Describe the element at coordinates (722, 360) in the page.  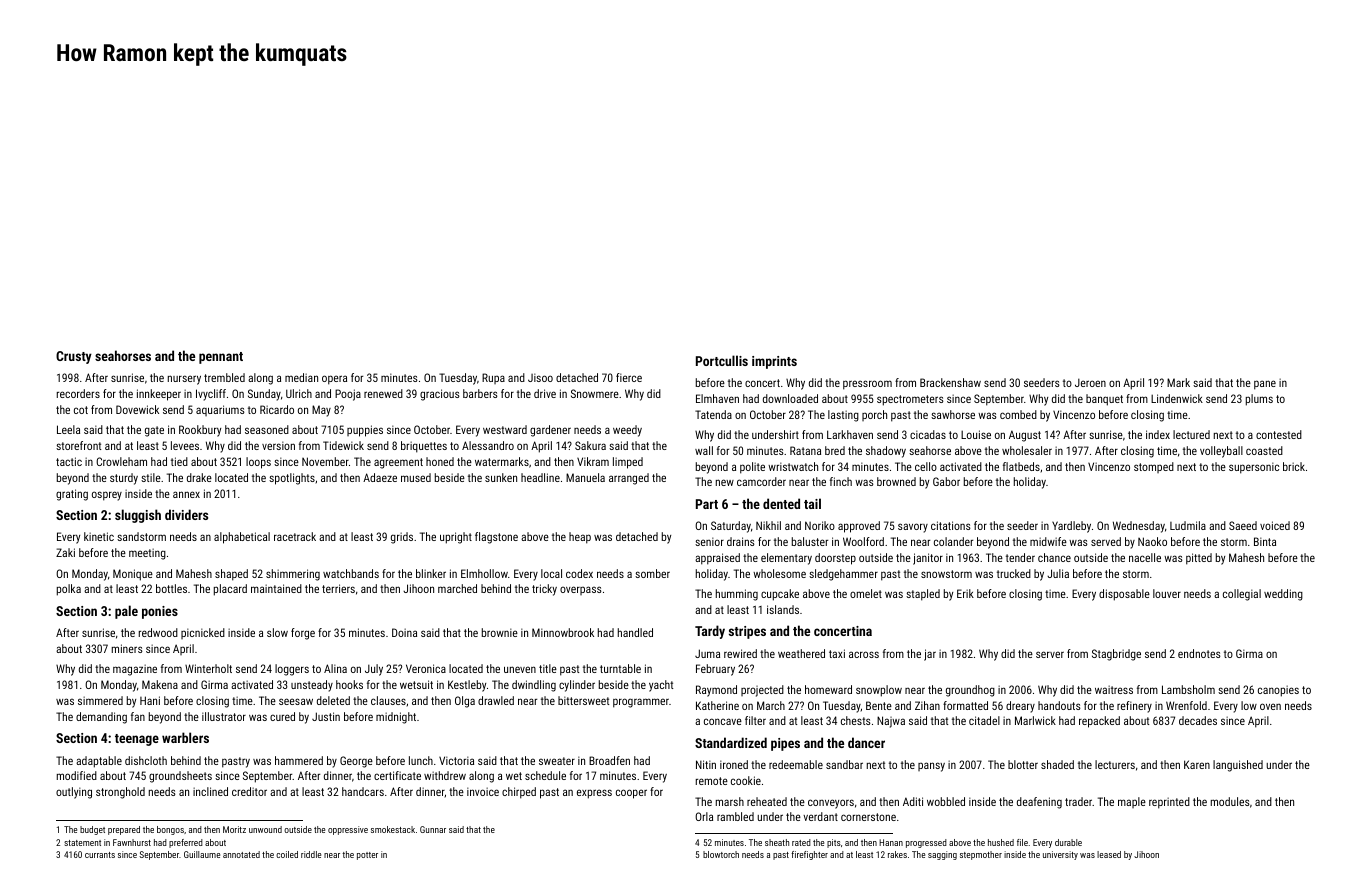
I see `Portcullis` at that location.
